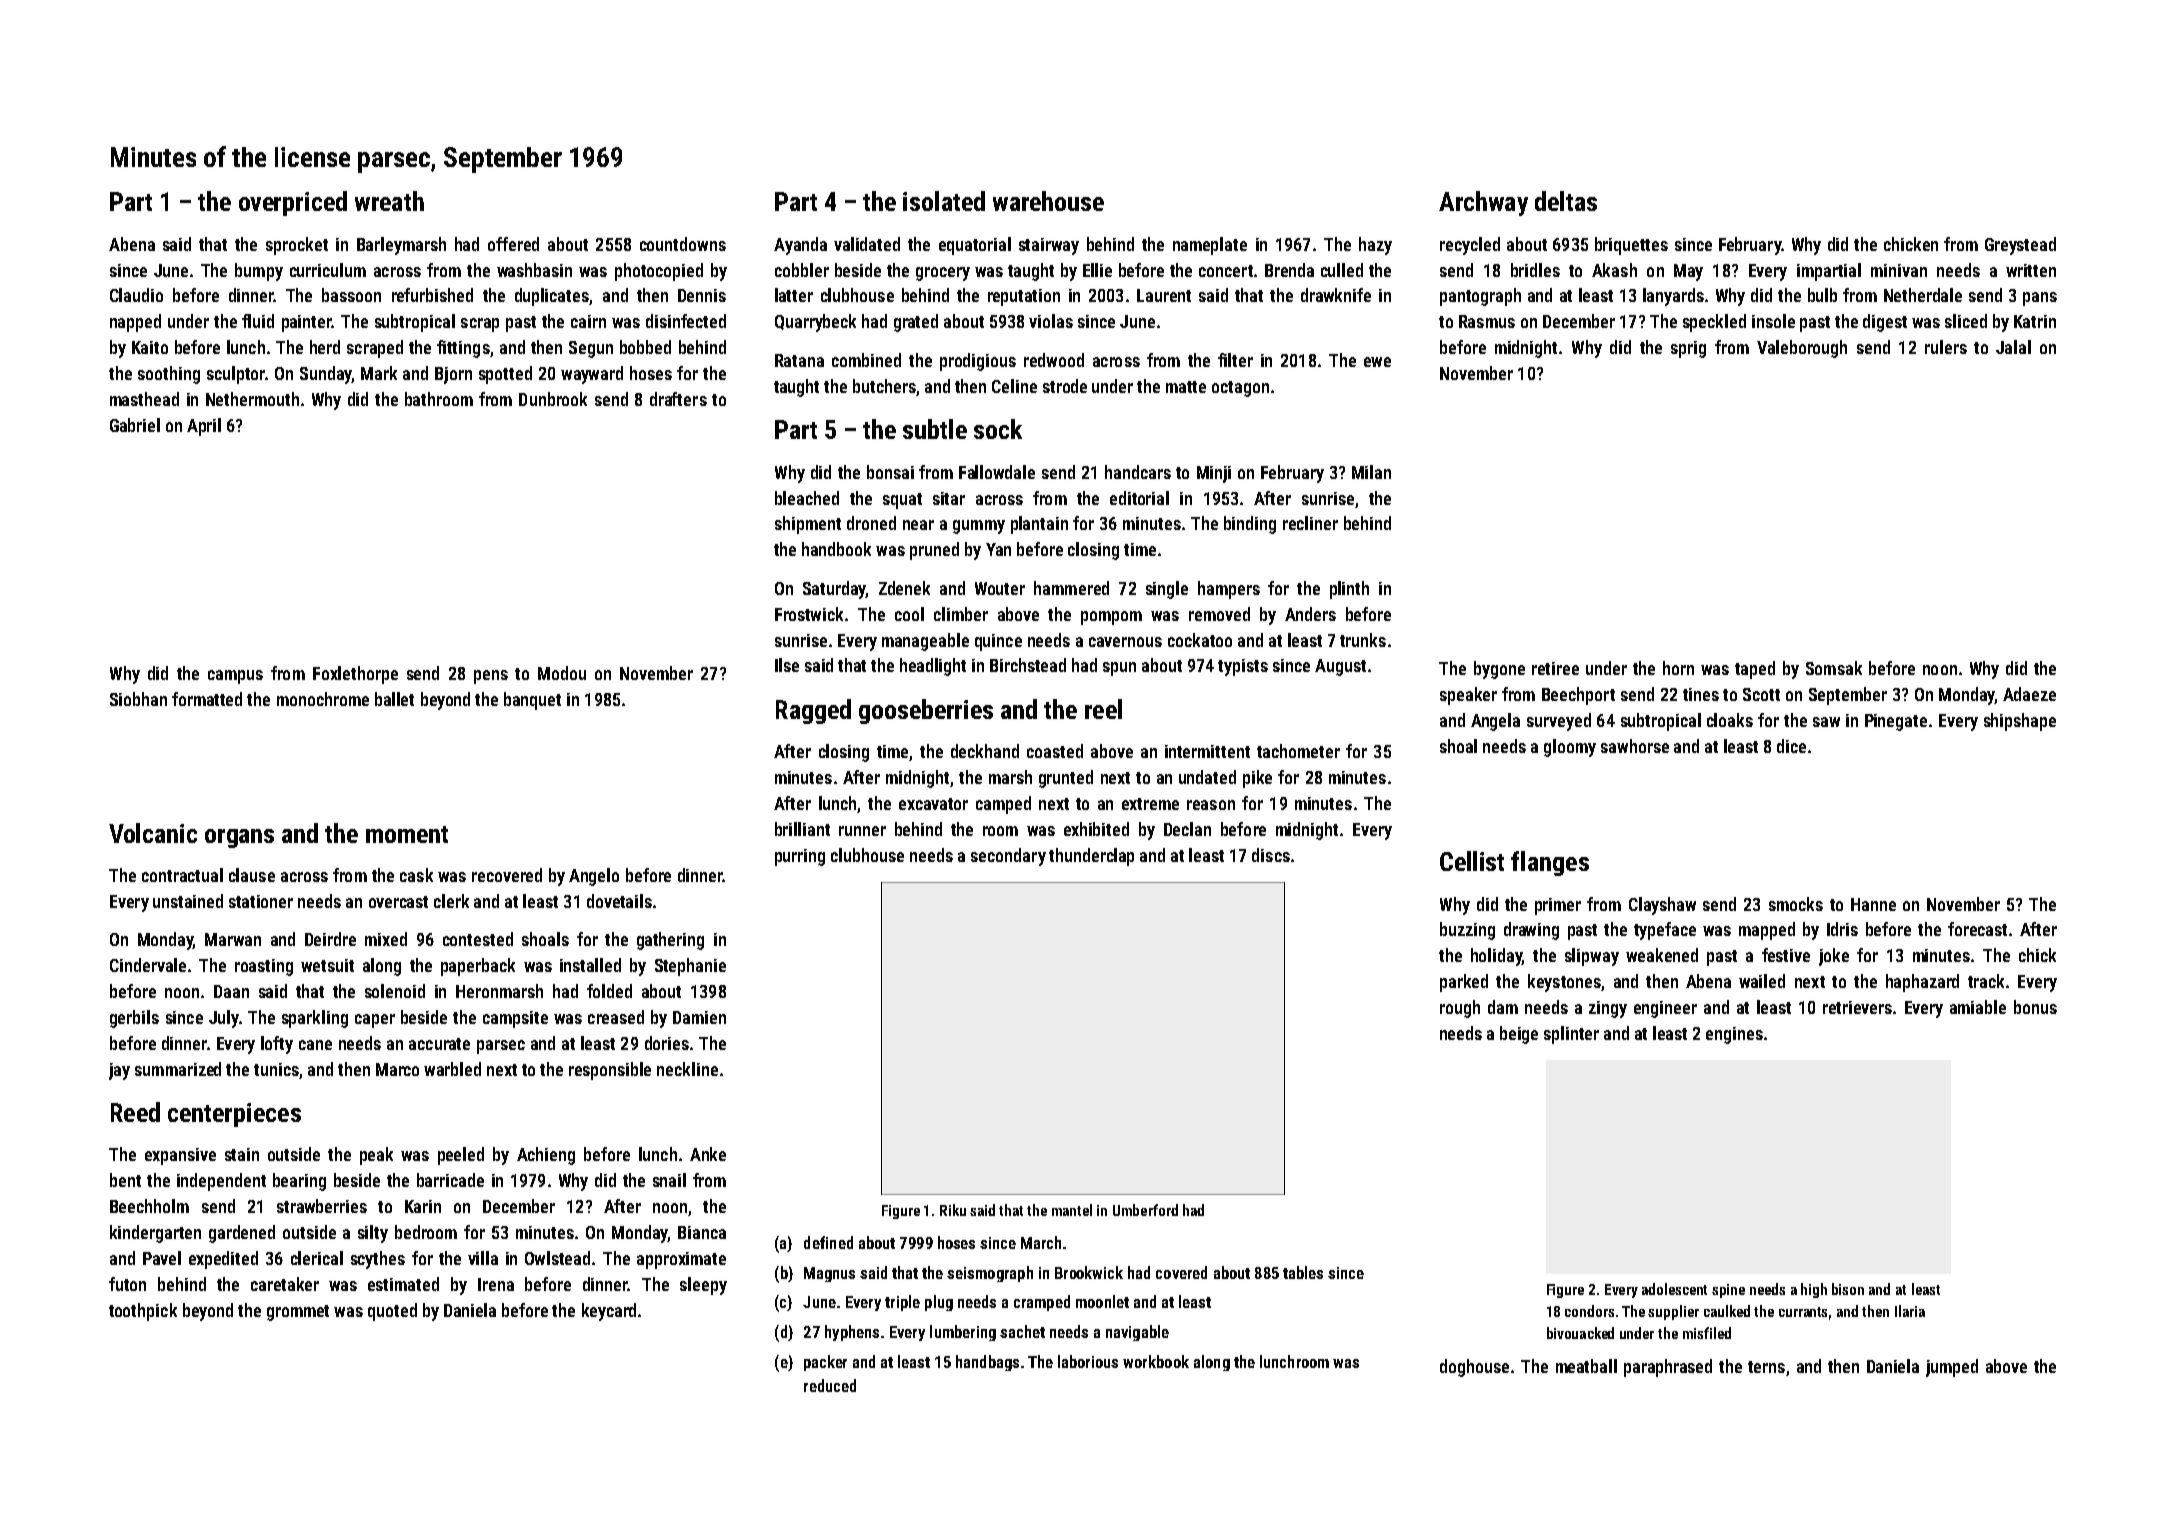 This image has height=1532, width=2166. I want to click on Adaeze, so click(2029, 694).
